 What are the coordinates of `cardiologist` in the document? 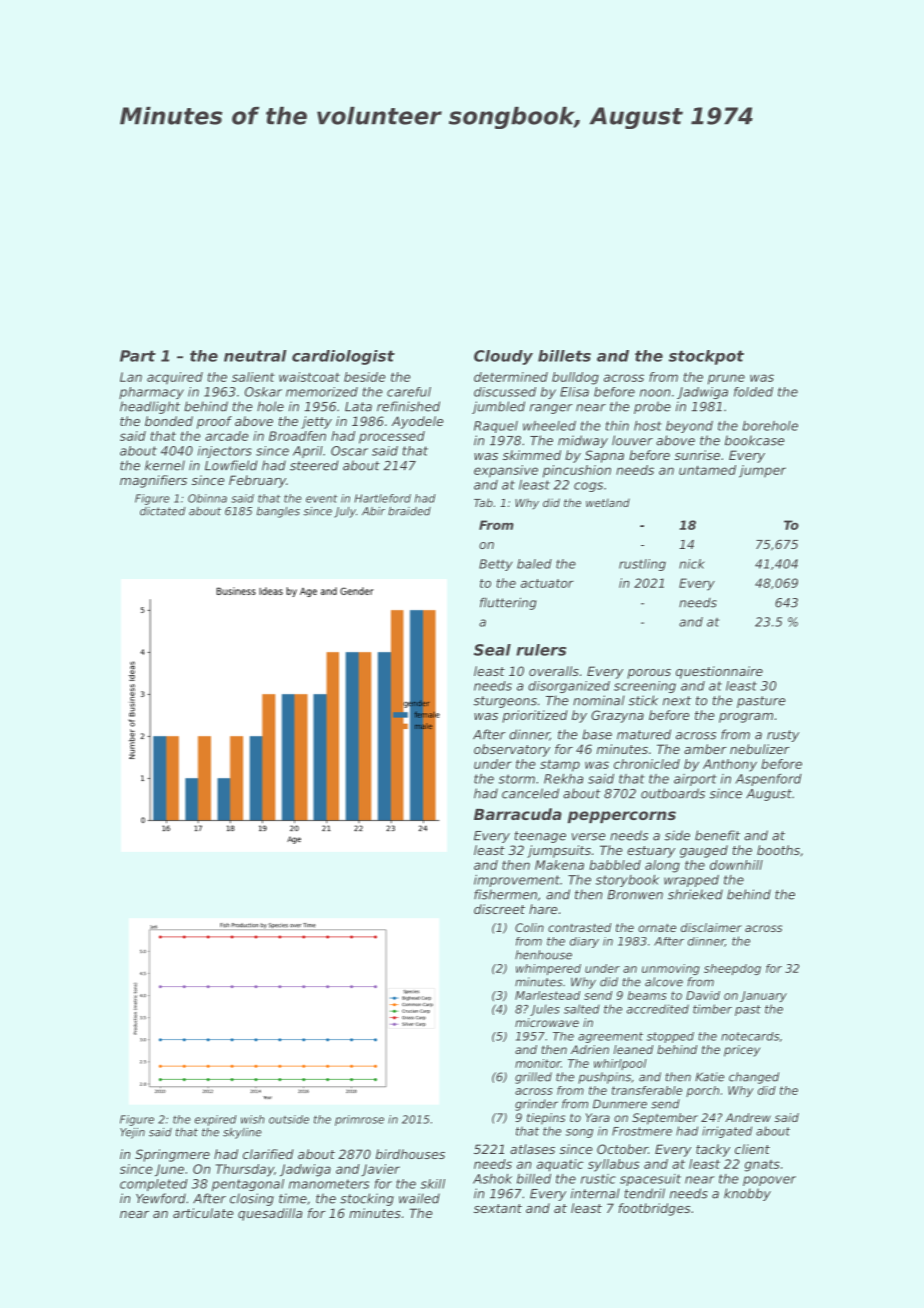 It's located at (343, 357).
